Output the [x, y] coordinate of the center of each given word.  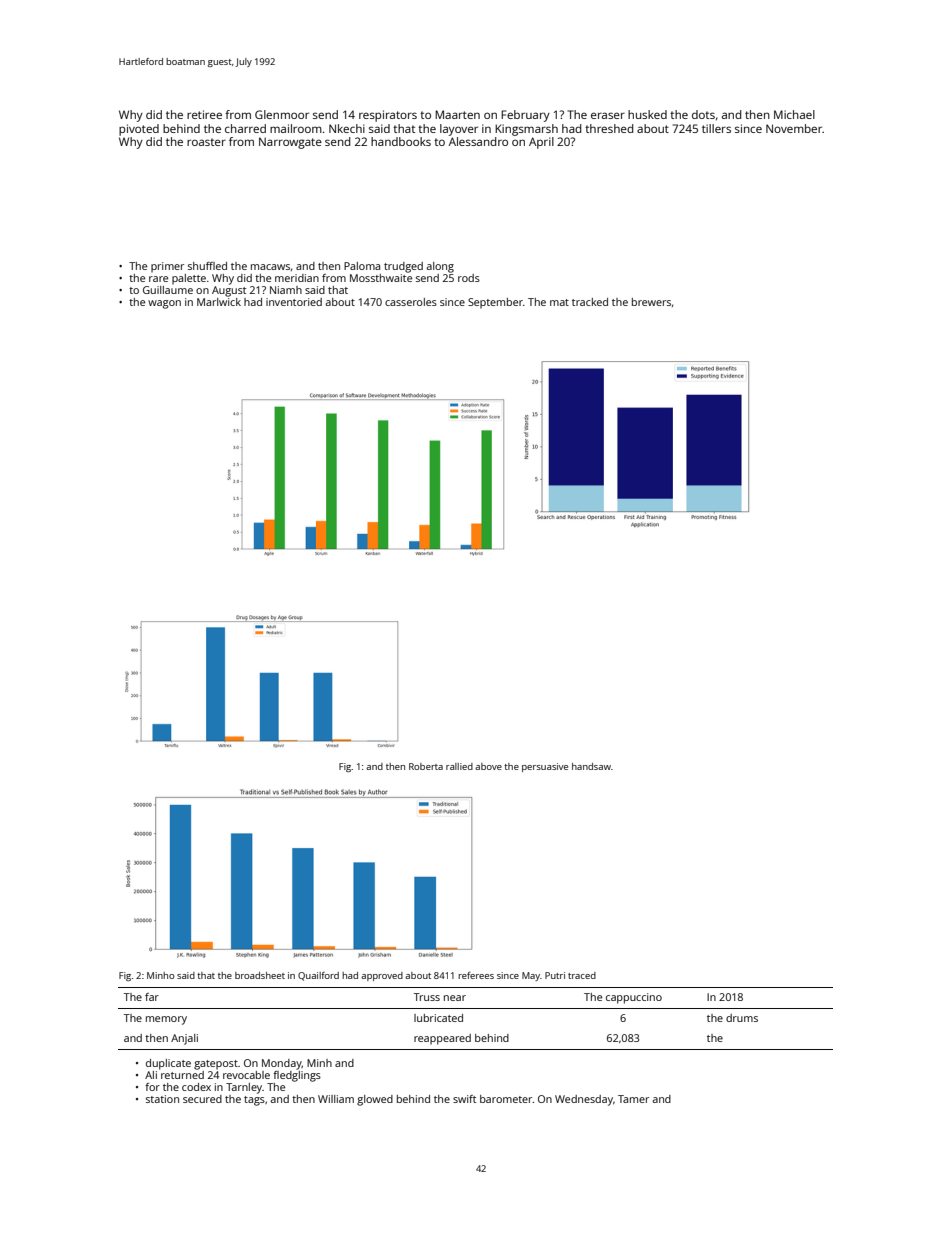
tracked [590, 302]
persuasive [545, 767]
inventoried [294, 302]
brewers [651, 302]
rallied [459, 766]
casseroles [411, 302]
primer [167, 267]
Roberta [426, 766]
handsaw [591, 766]
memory [166, 1020]
